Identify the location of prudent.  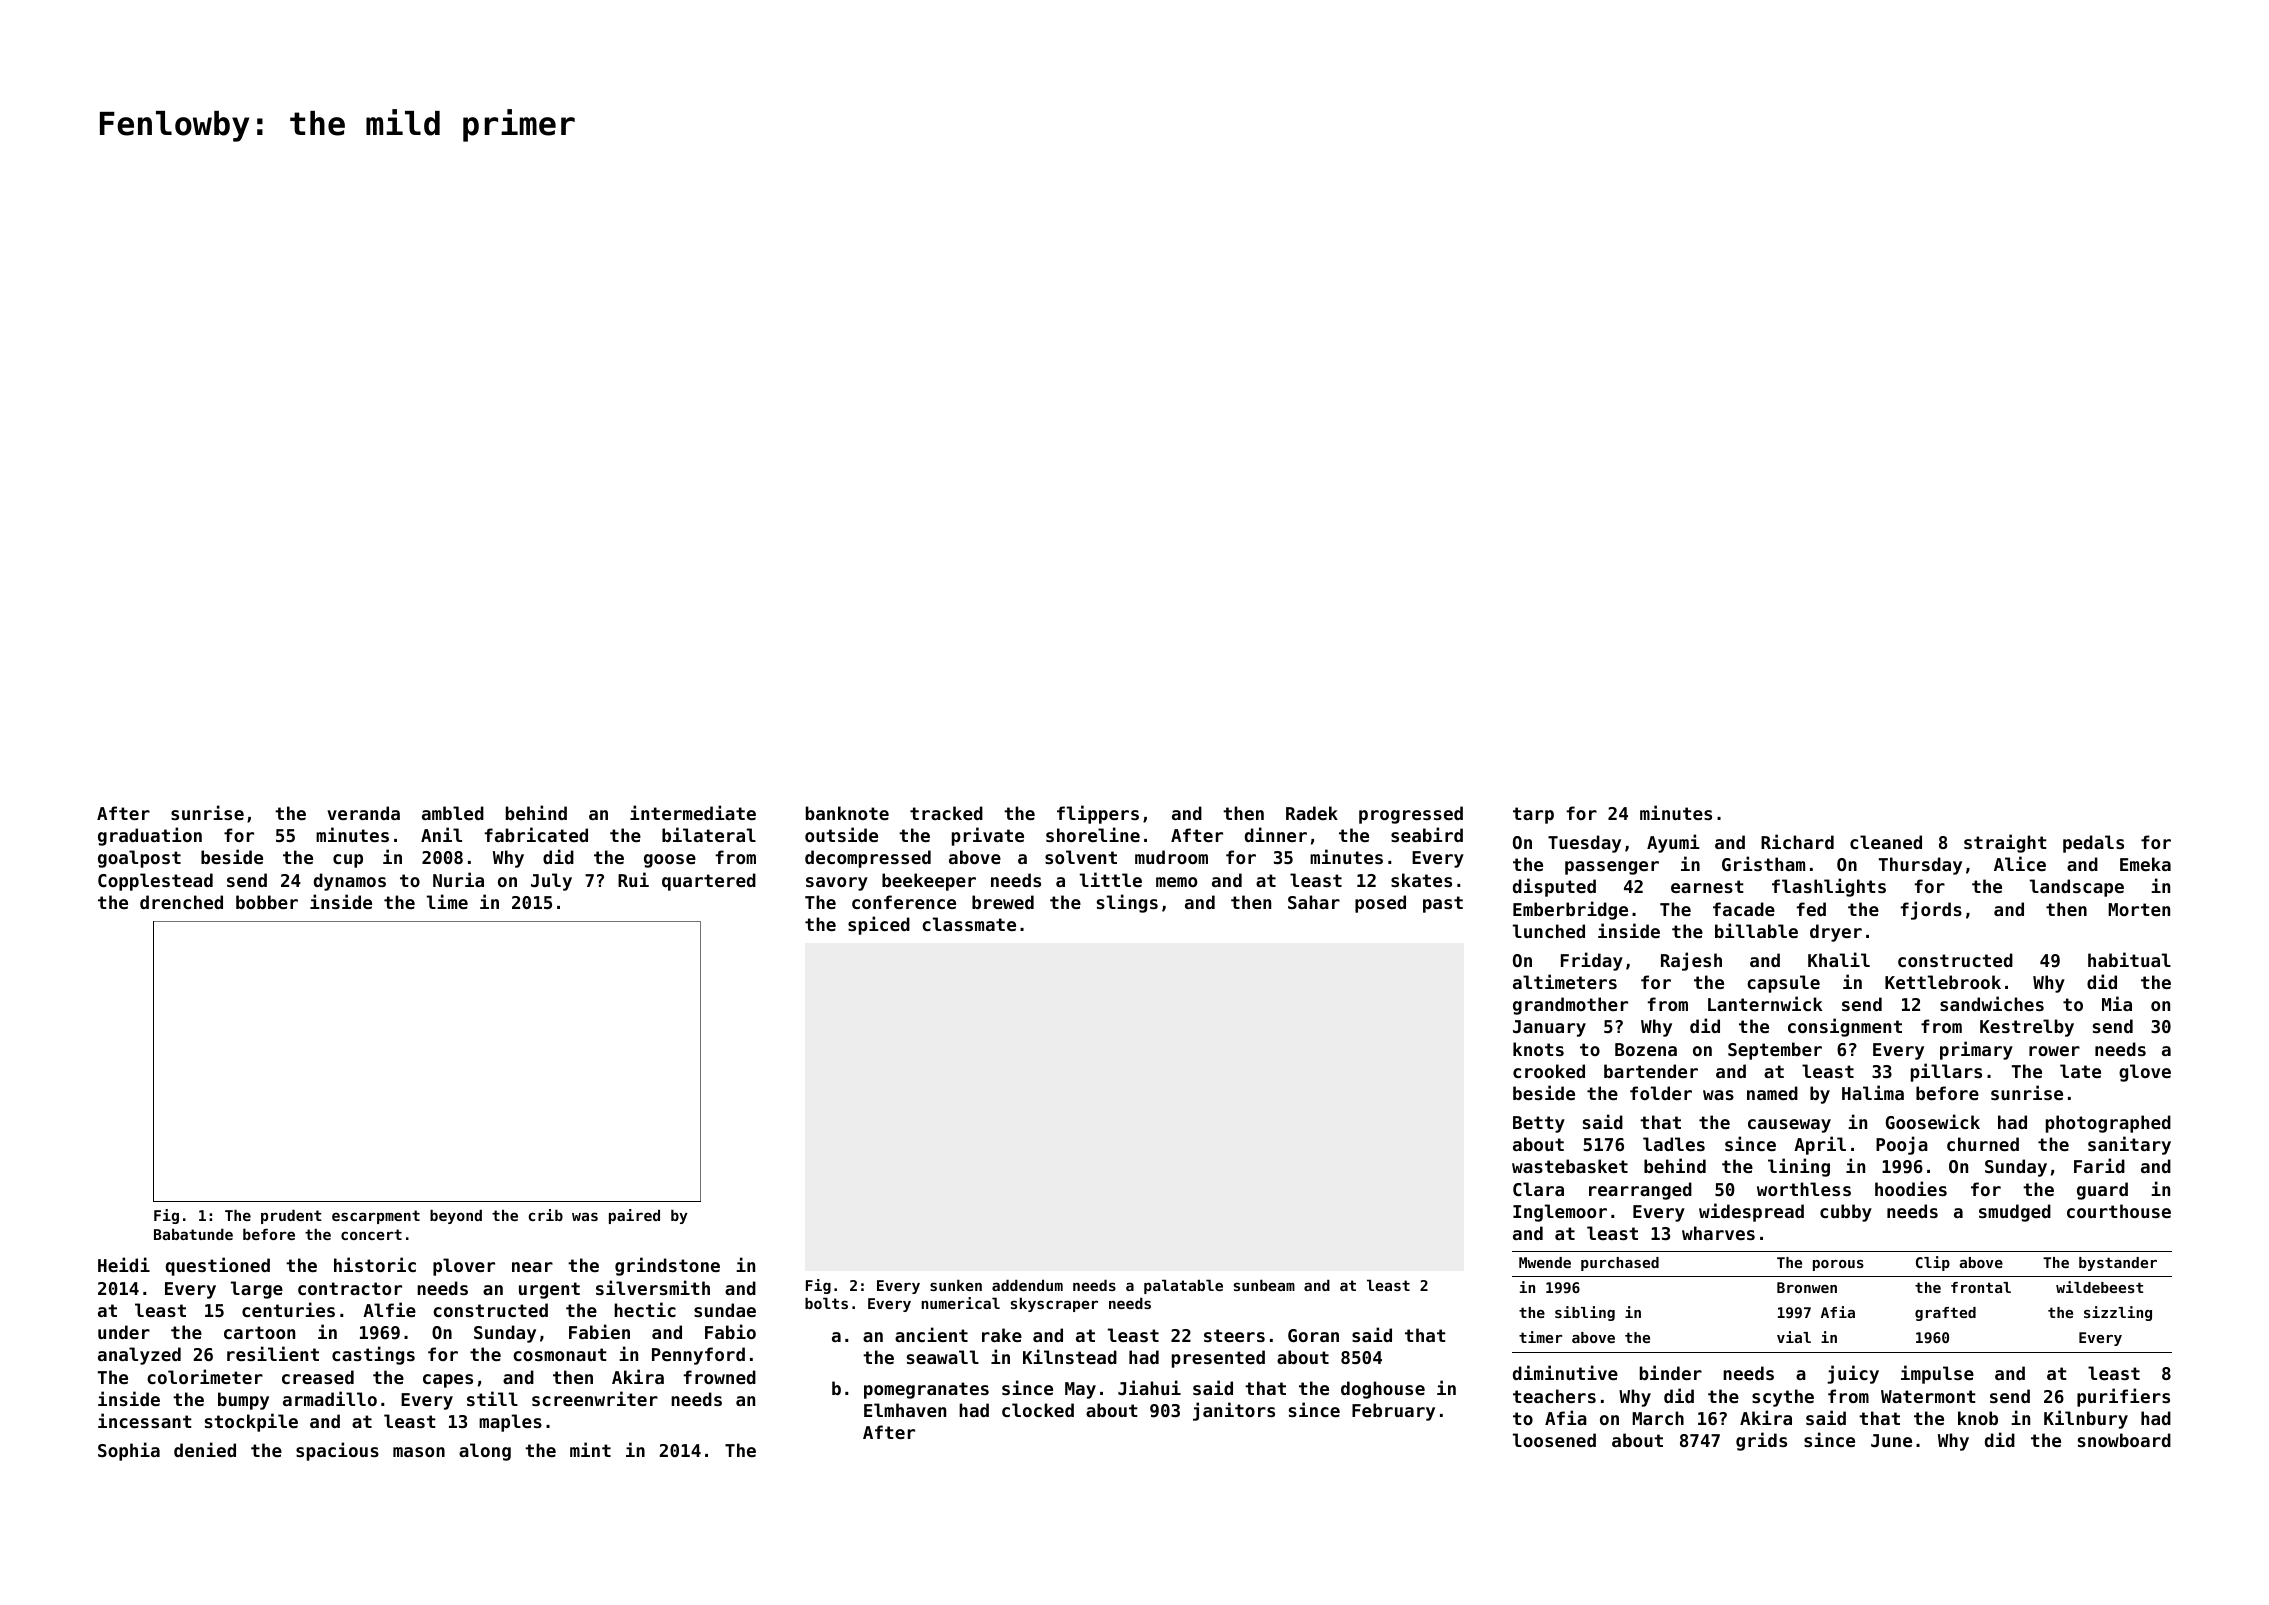
(291, 1216).
